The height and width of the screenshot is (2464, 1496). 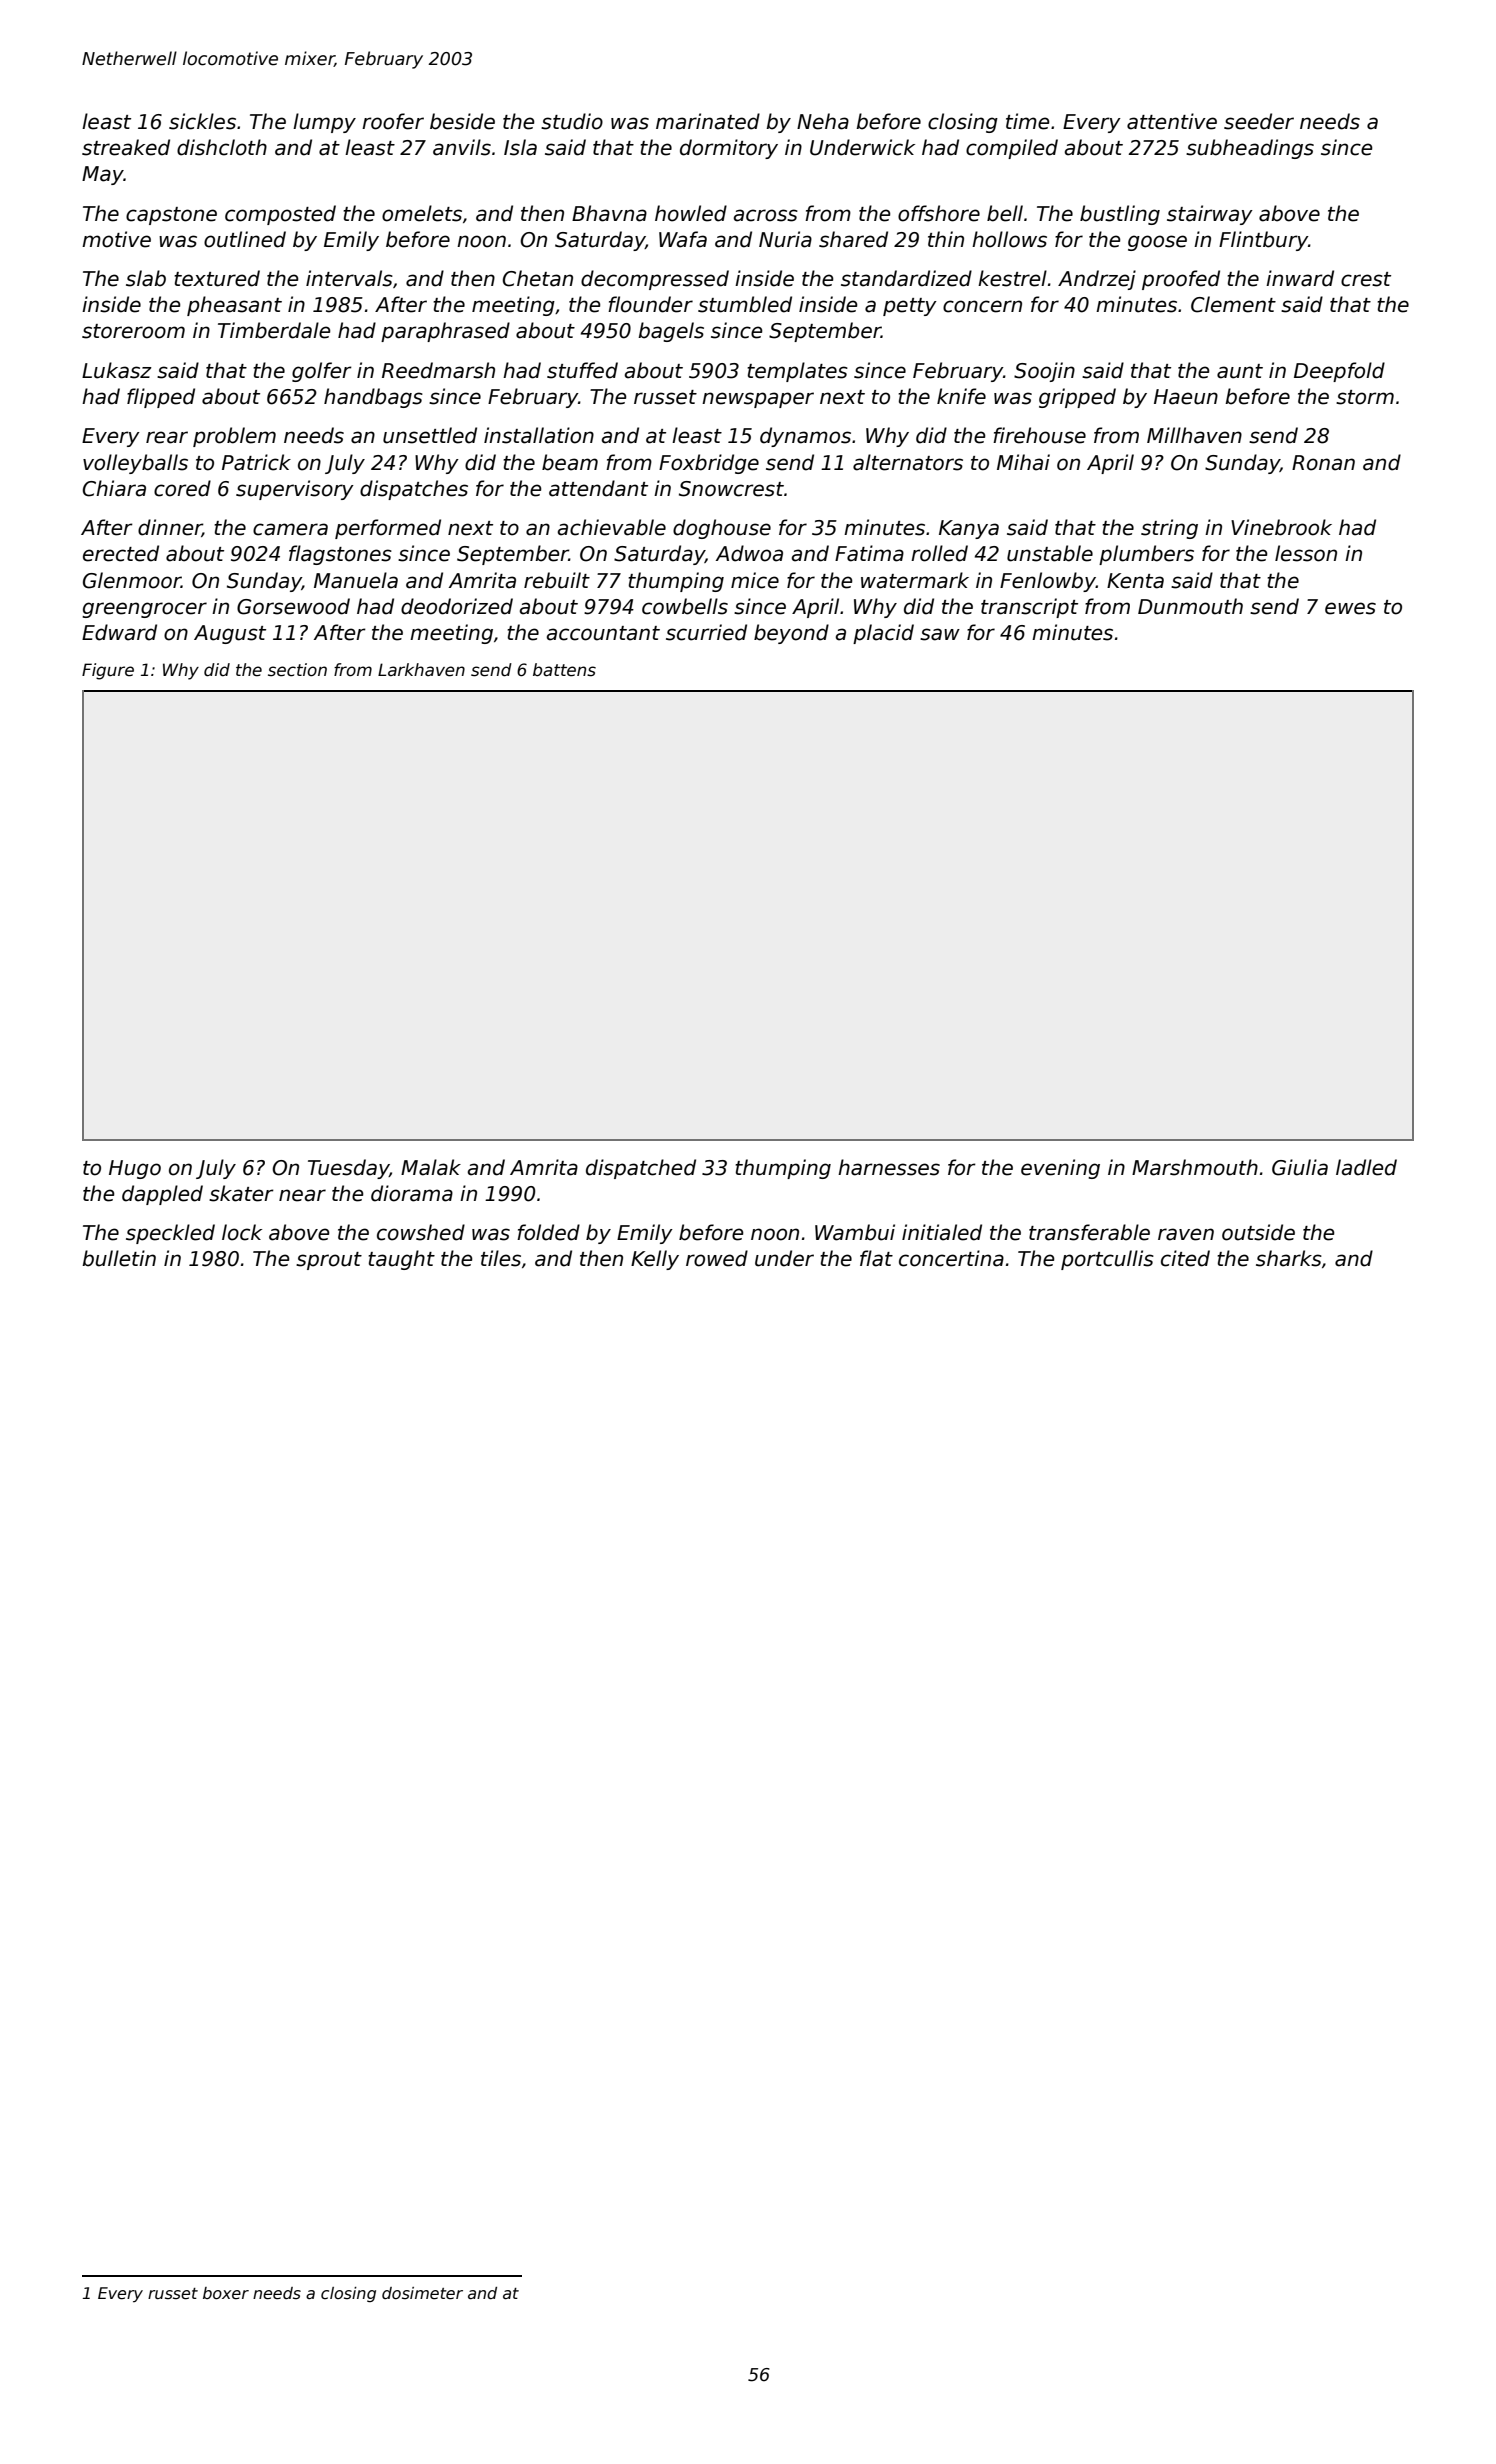 I want to click on portcullis, so click(x=1107, y=1260).
